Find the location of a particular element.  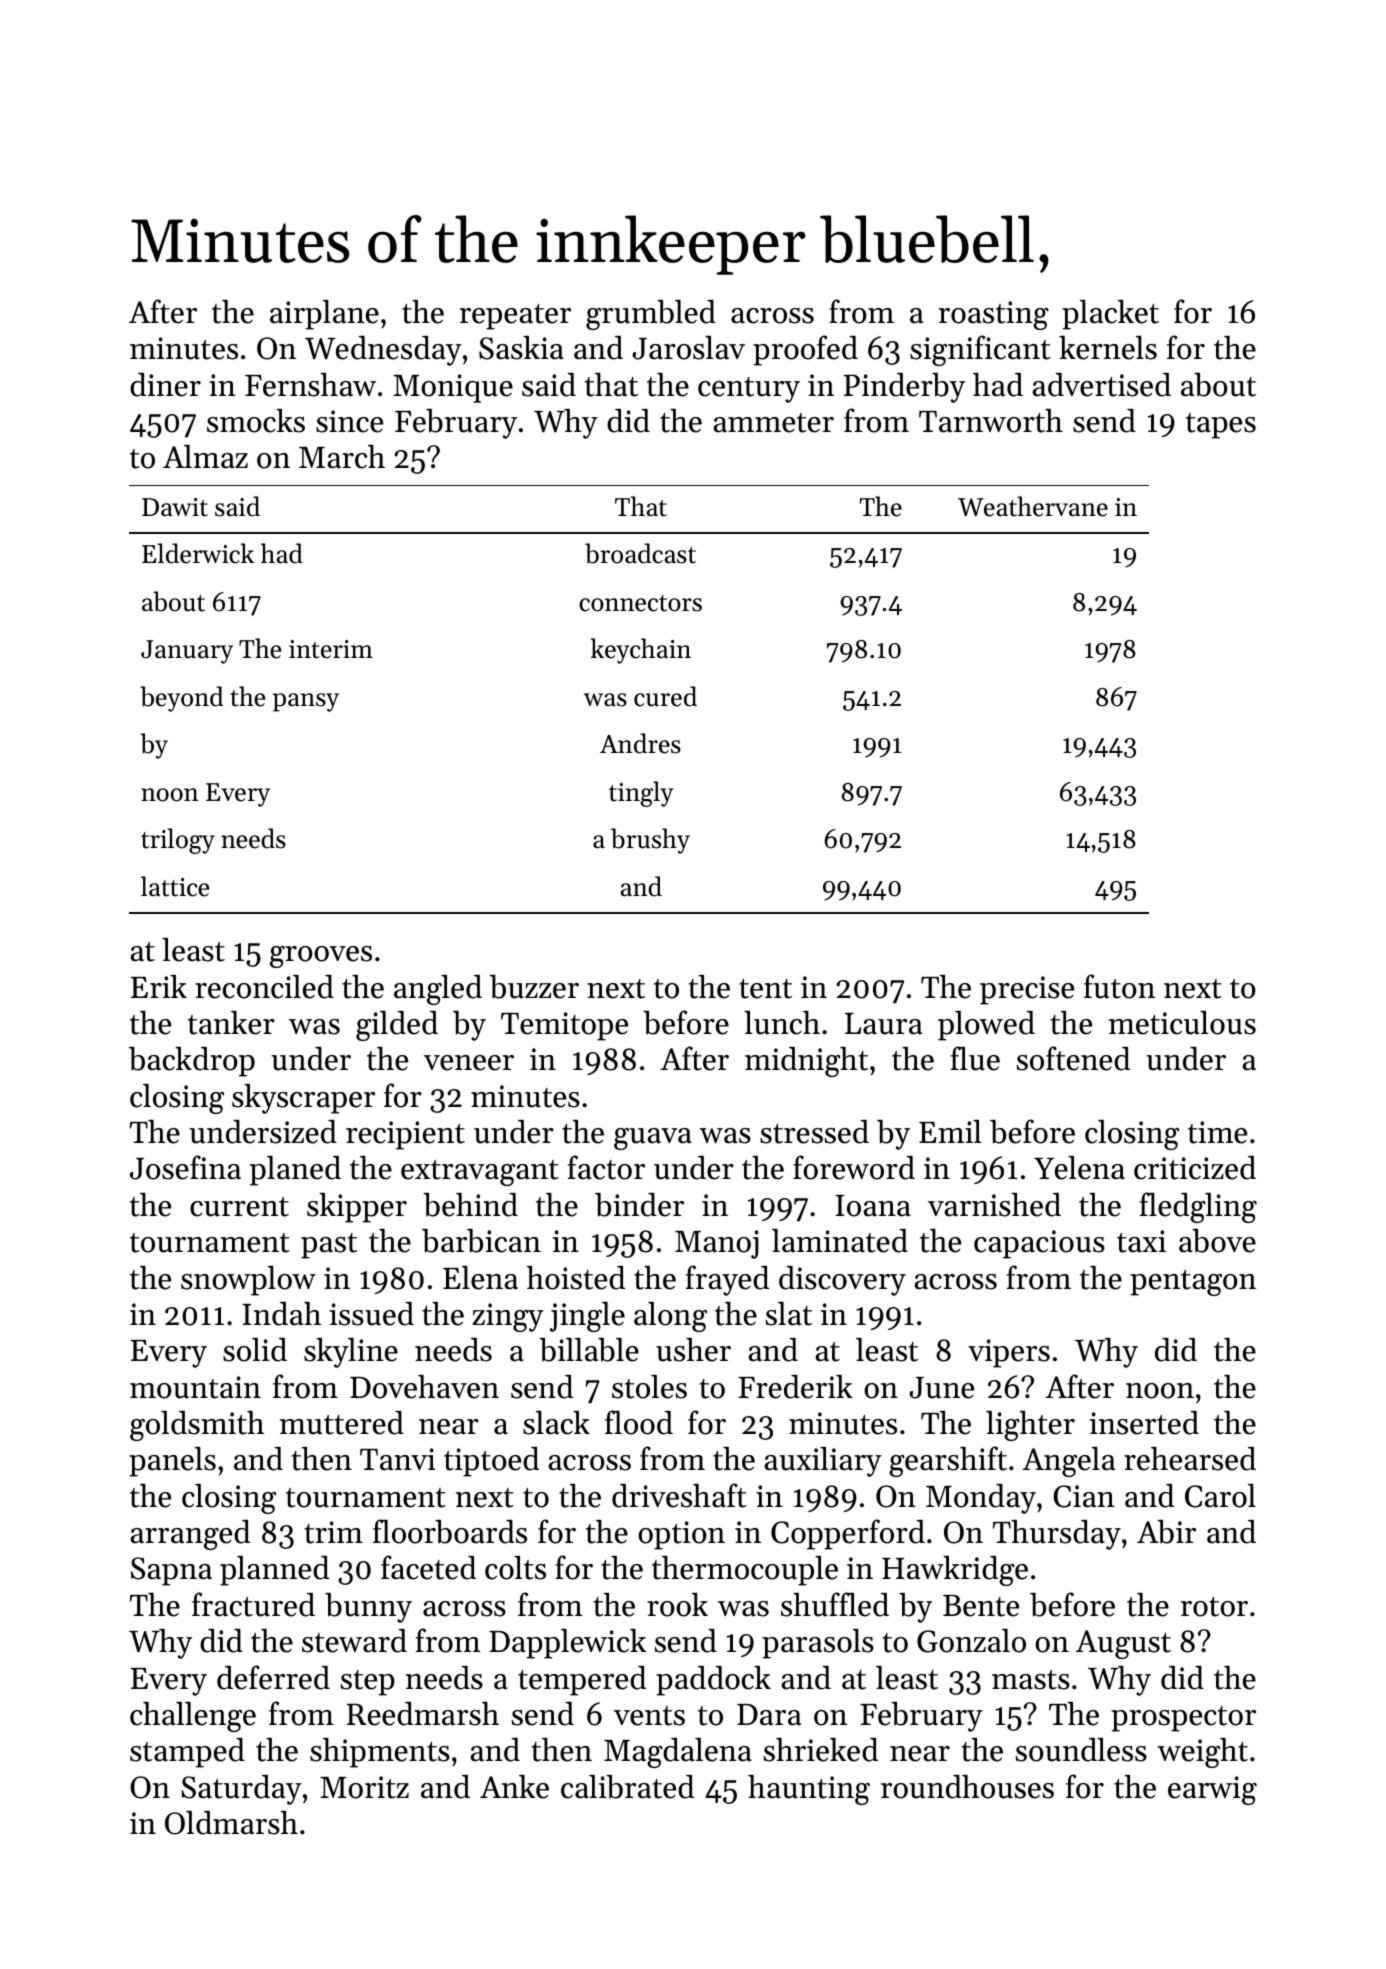

jingle is located at coordinates (587, 1317).
